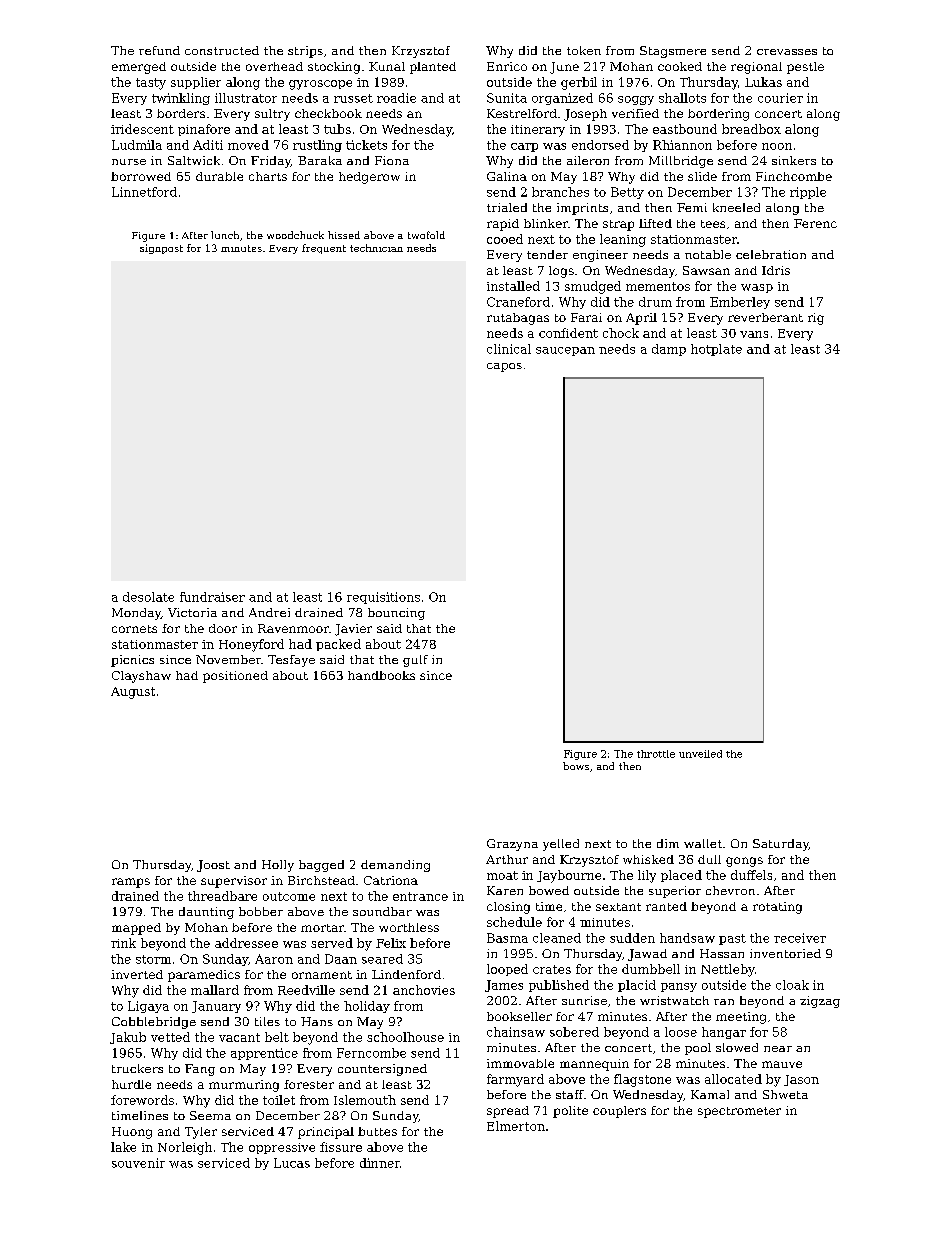  I want to click on near, so click(778, 1049).
